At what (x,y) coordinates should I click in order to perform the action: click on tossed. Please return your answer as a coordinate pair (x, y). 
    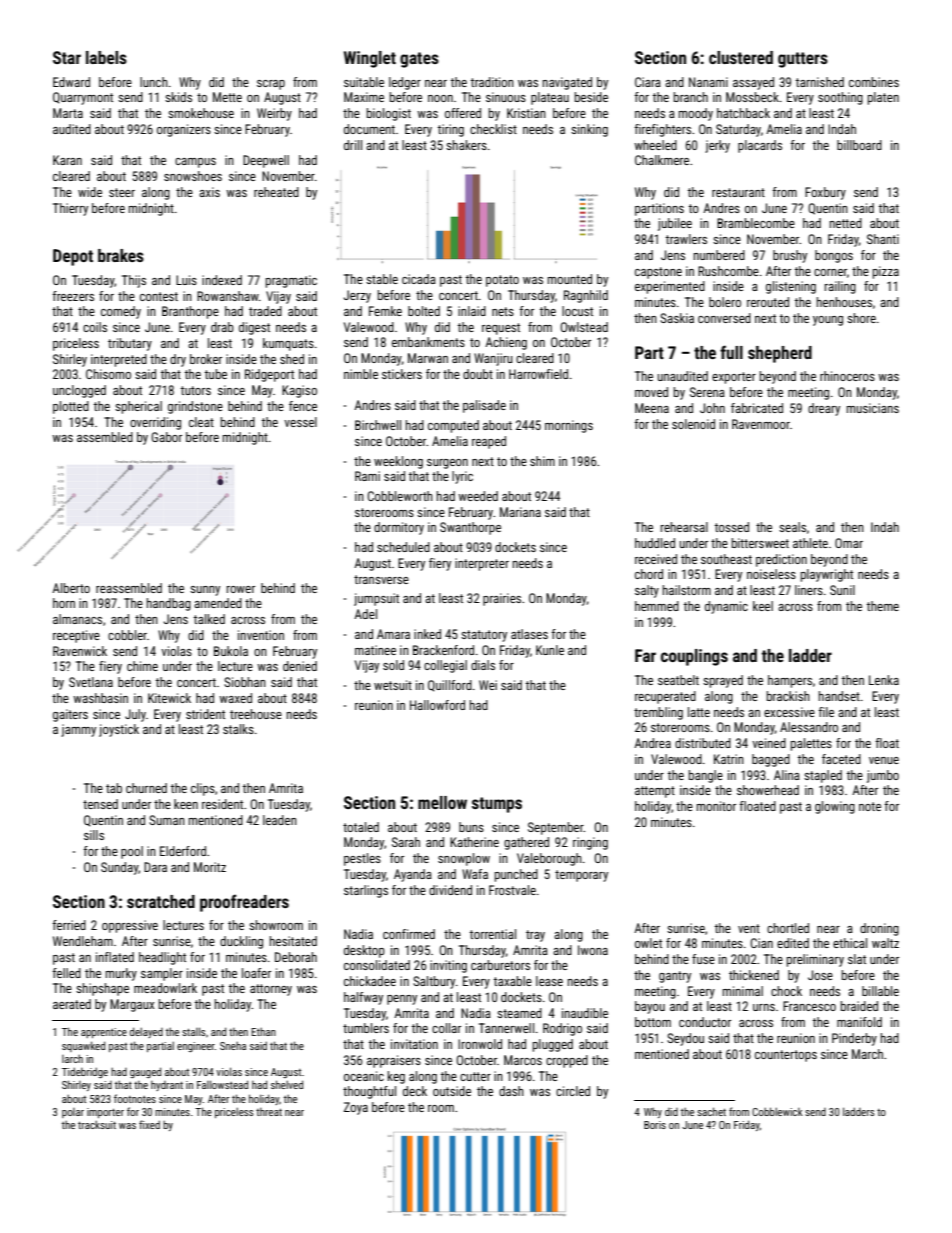
    Looking at the image, I should click on (732, 527).
